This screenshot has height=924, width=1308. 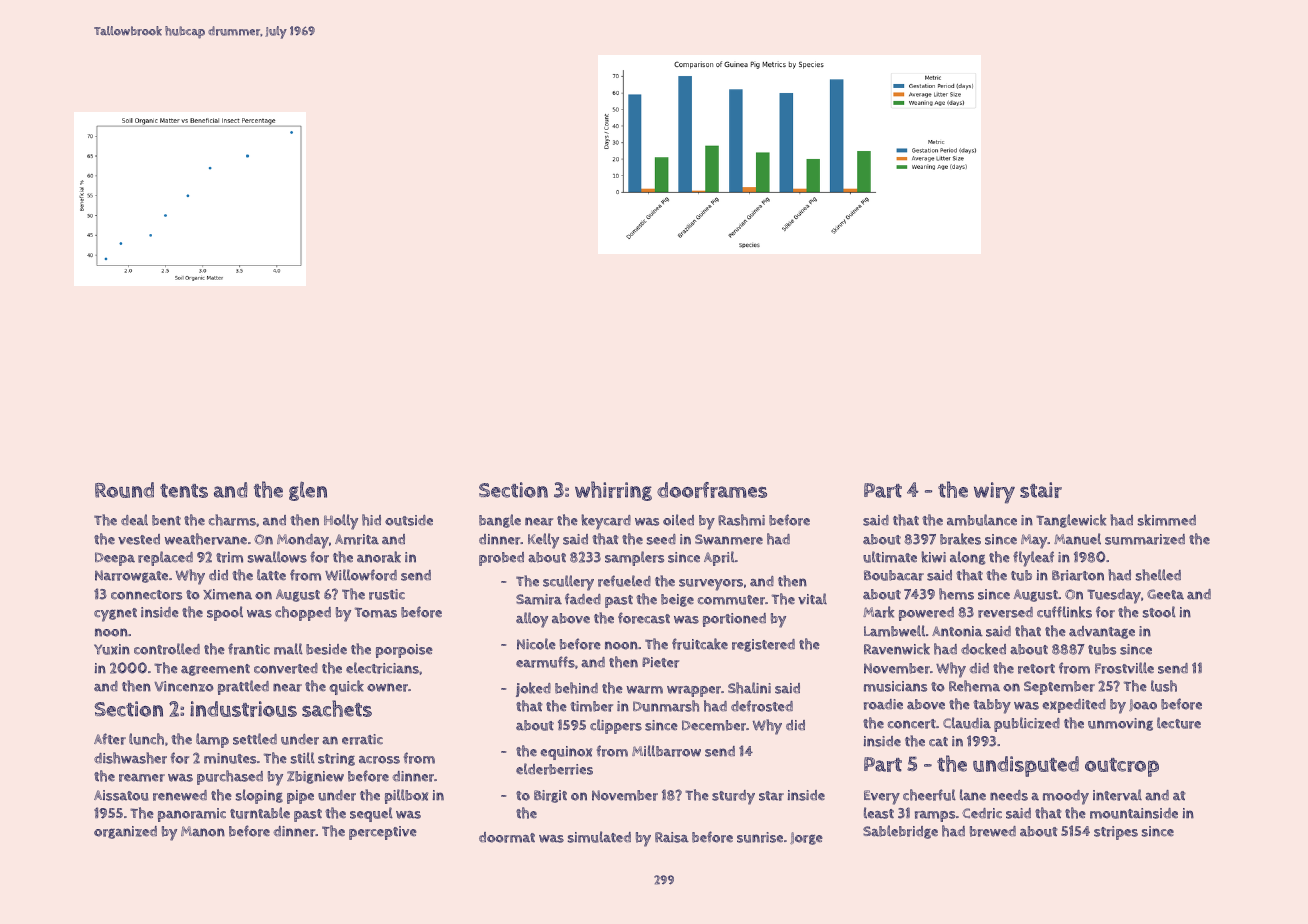 I want to click on organized, so click(x=125, y=832).
